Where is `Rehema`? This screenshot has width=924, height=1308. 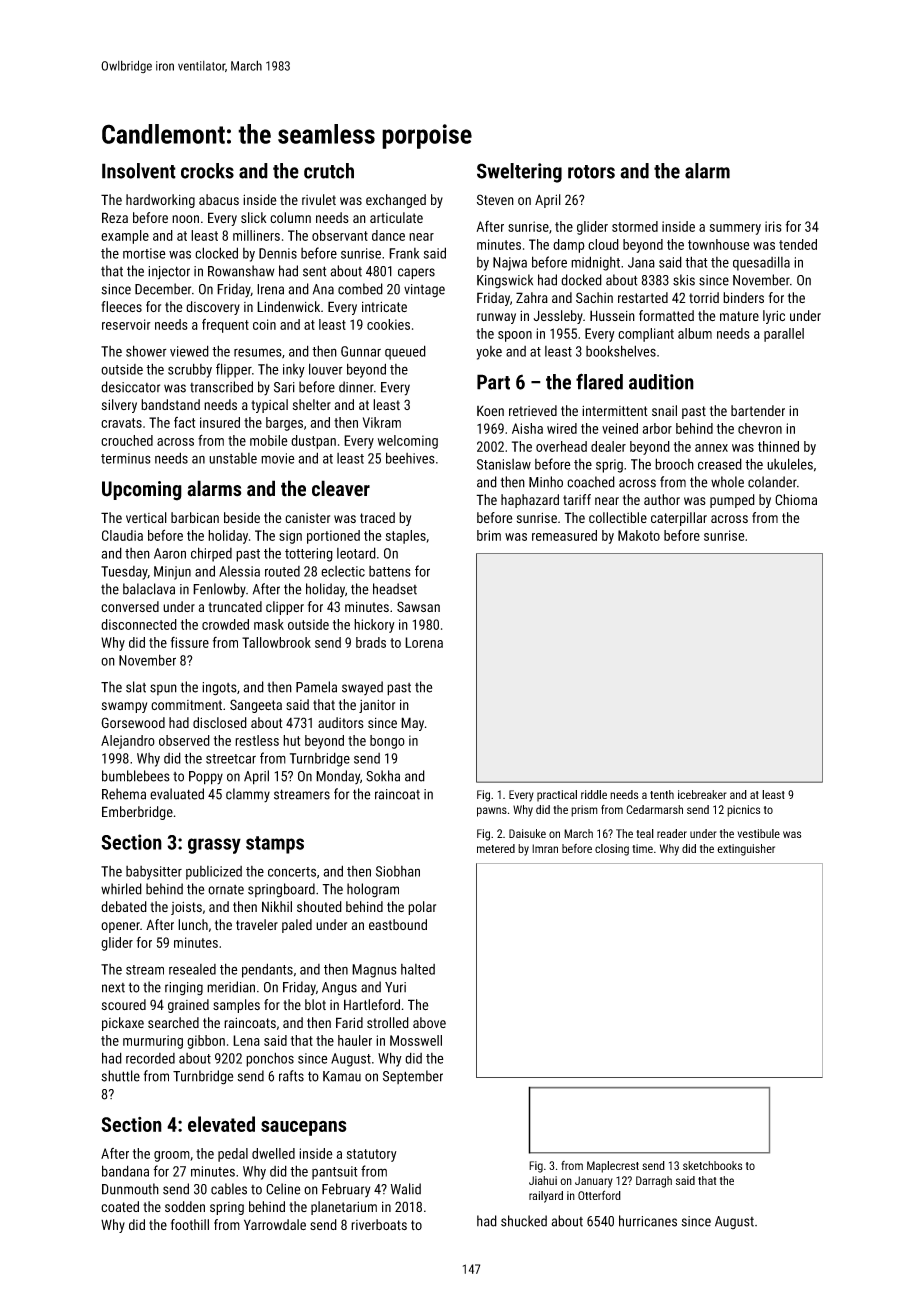
Rehema is located at coordinates (124, 794).
